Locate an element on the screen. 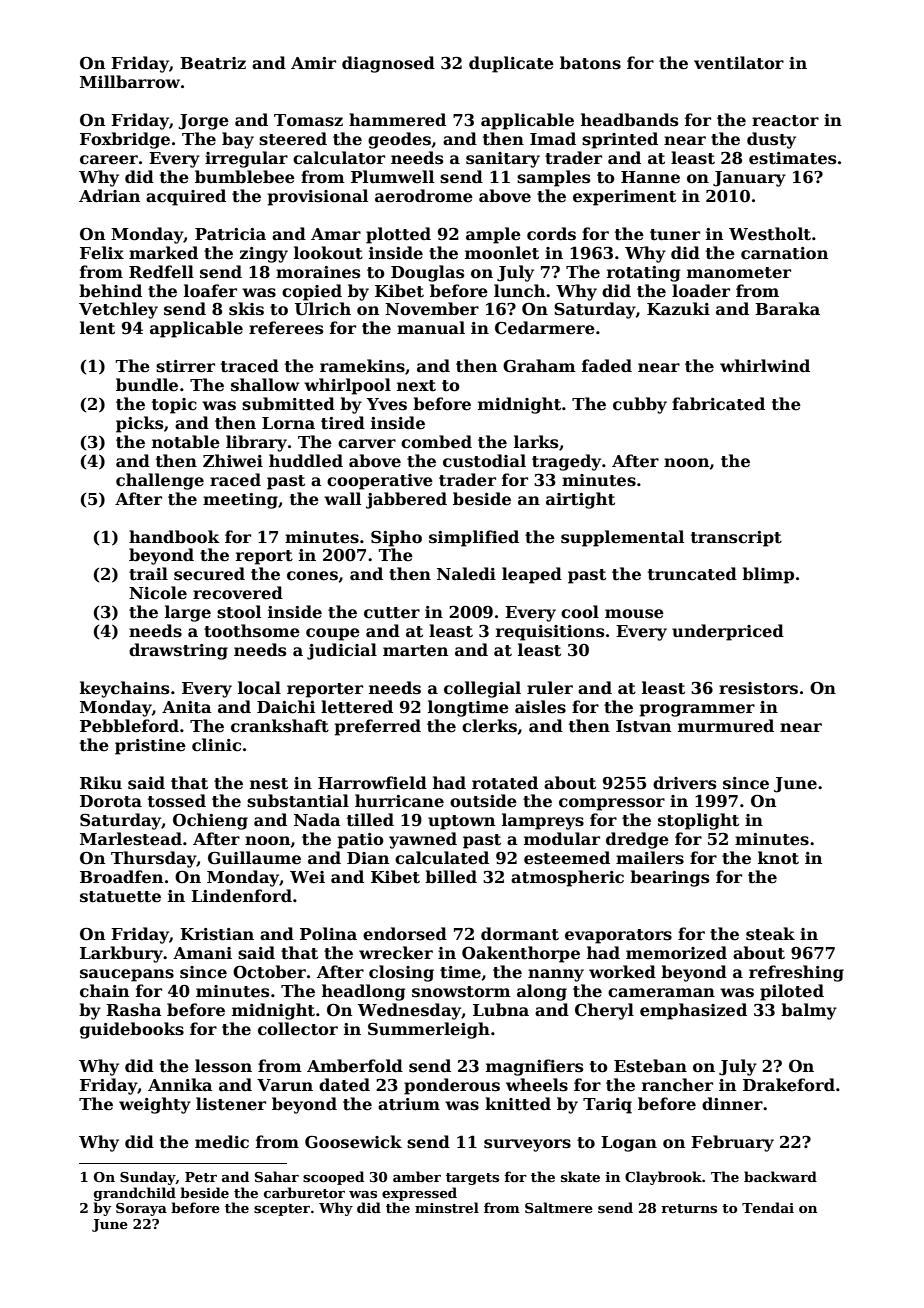  Broadfen is located at coordinates (121, 877).
